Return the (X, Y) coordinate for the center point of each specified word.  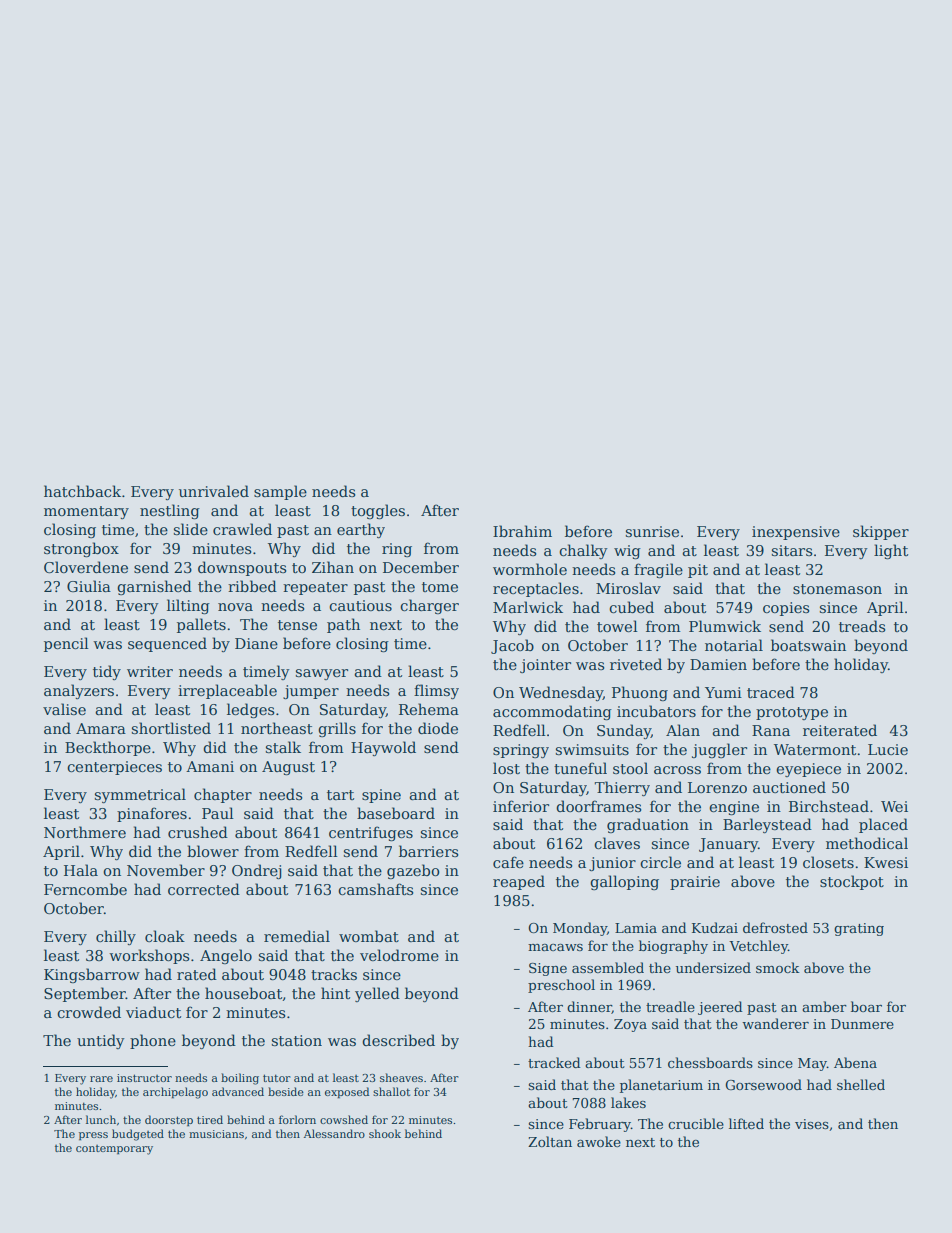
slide (191, 529)
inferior (521, 806)
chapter (223, 795)
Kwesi (886, 862)
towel (617, 626)
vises (812, 1124)
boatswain (808, 645)
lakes (628, 1102)
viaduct (153, 1012)
